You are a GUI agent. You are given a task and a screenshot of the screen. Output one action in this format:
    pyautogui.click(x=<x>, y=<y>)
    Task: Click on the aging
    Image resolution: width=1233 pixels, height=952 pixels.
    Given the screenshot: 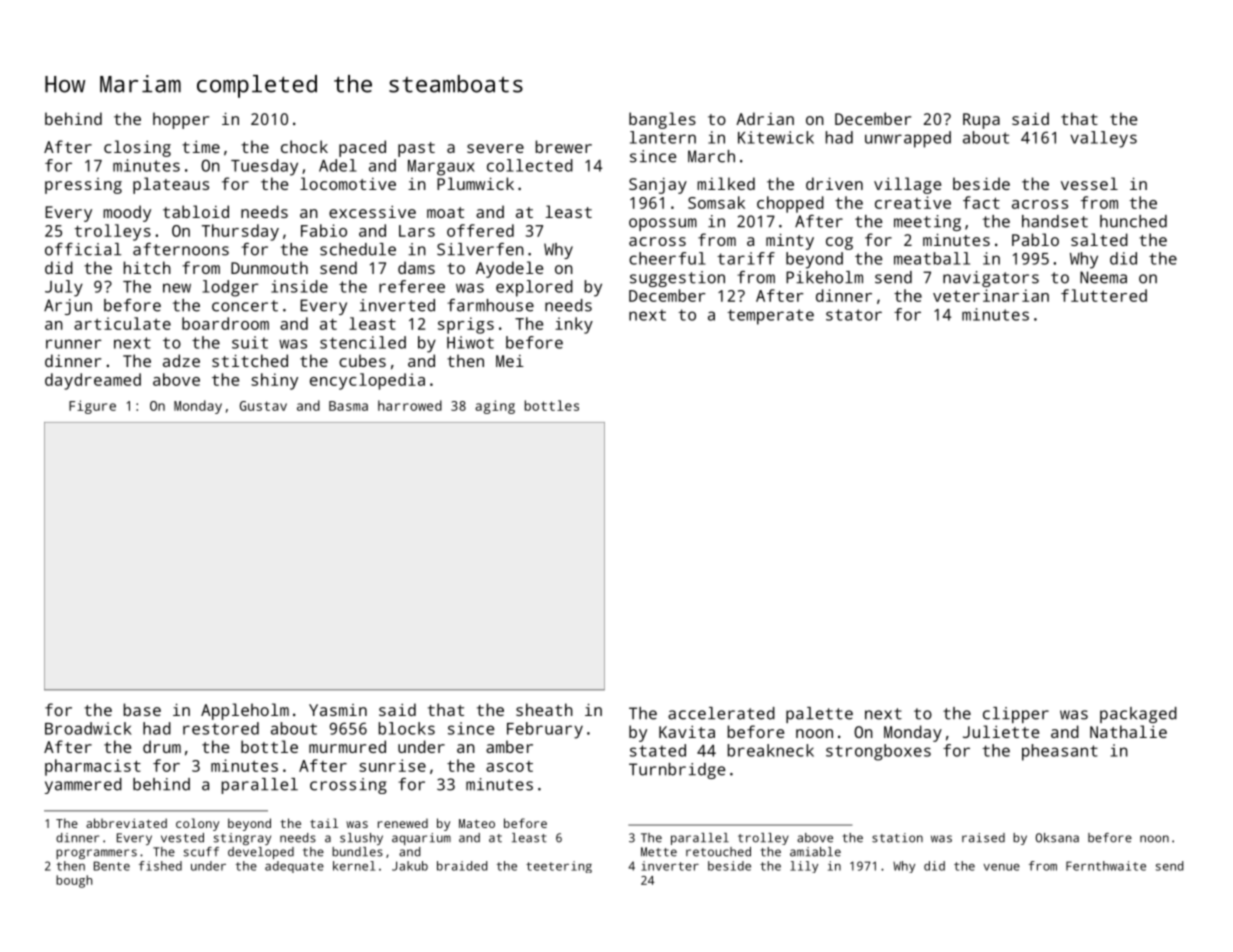 What is the action you would take?
    pyautogui.click(x=495, y=407)
